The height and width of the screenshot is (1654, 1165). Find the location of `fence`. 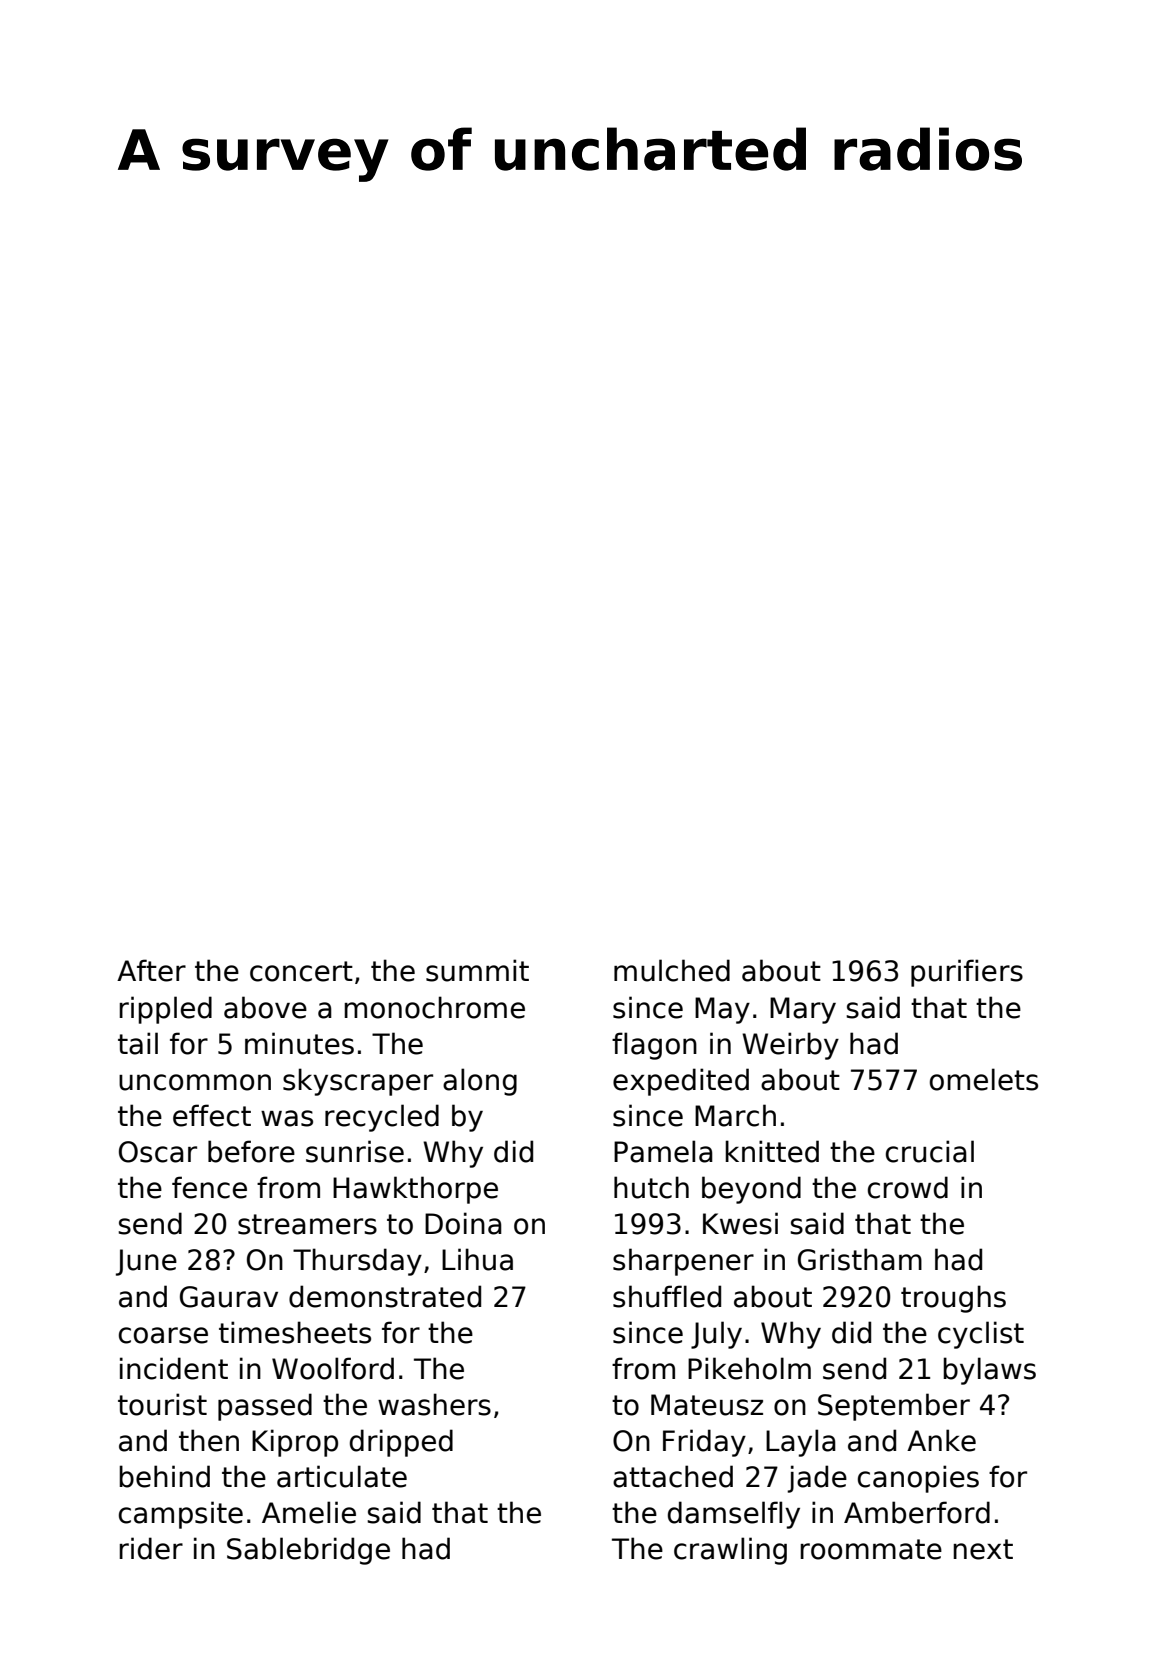

fence is located at coordinates (209, 1187).
